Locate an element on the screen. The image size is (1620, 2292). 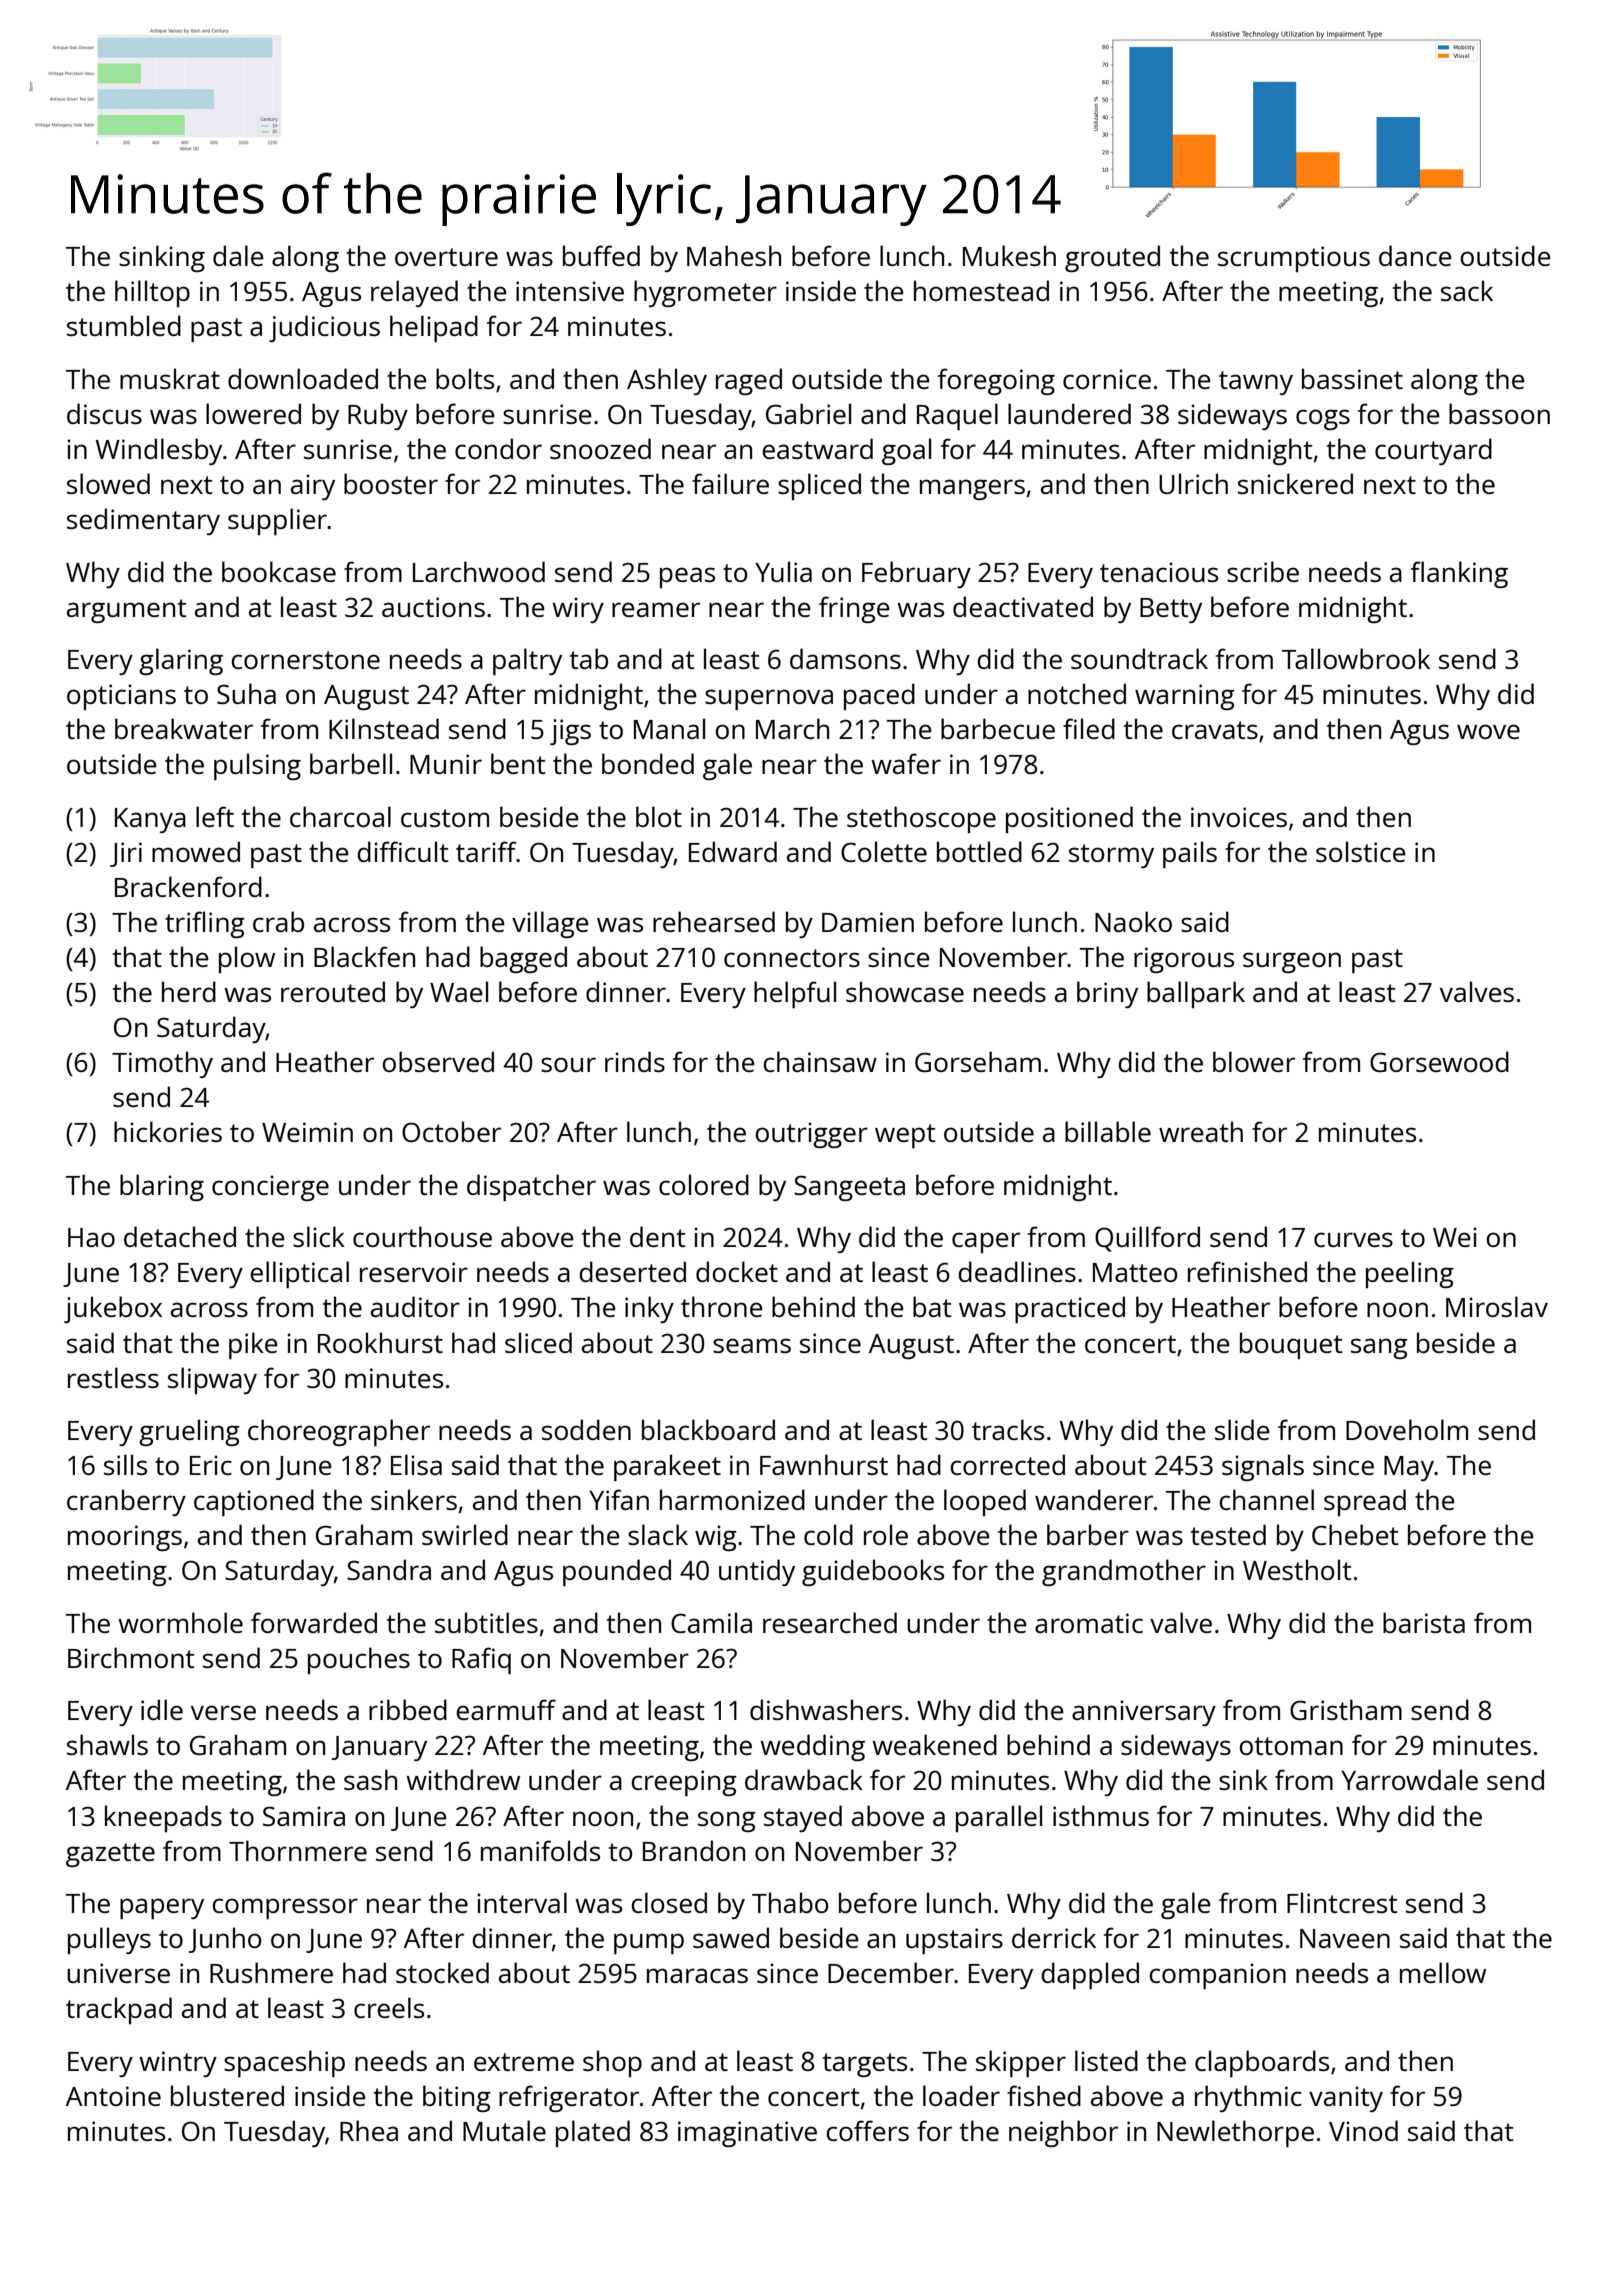
observed is located at coordinates (438, 1061).
